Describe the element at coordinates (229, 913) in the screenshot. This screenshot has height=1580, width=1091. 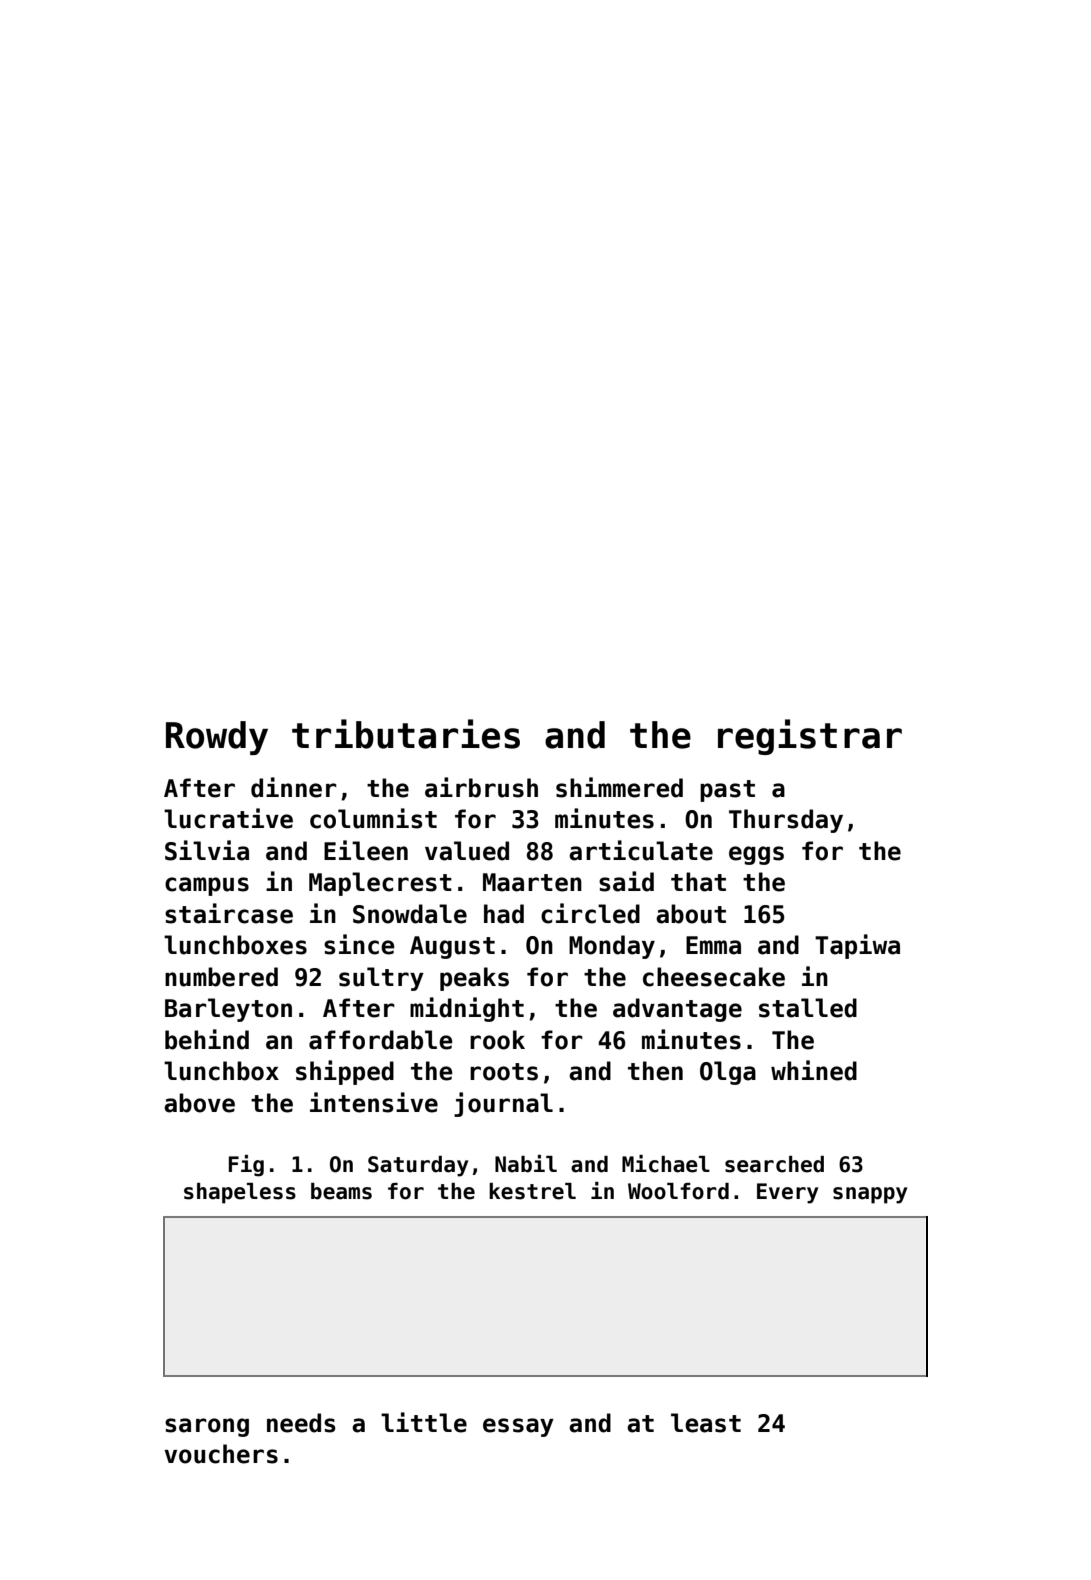
I see `staircase` at that location.
